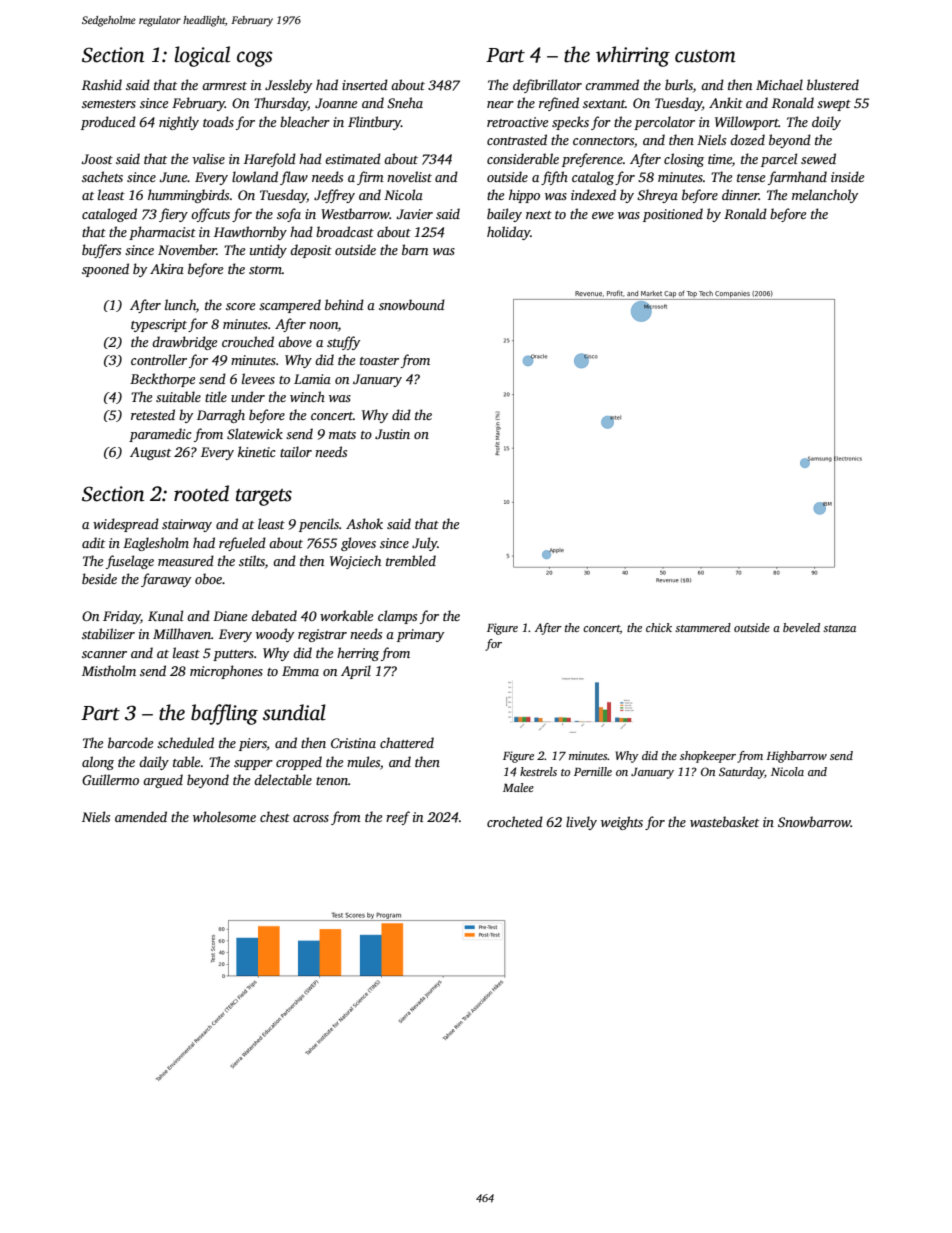 Image resolution: width=952 pixels, height=1233 pixels. Describe the element at coordinates (141, 816) in the page. I see `amended` at that location.
